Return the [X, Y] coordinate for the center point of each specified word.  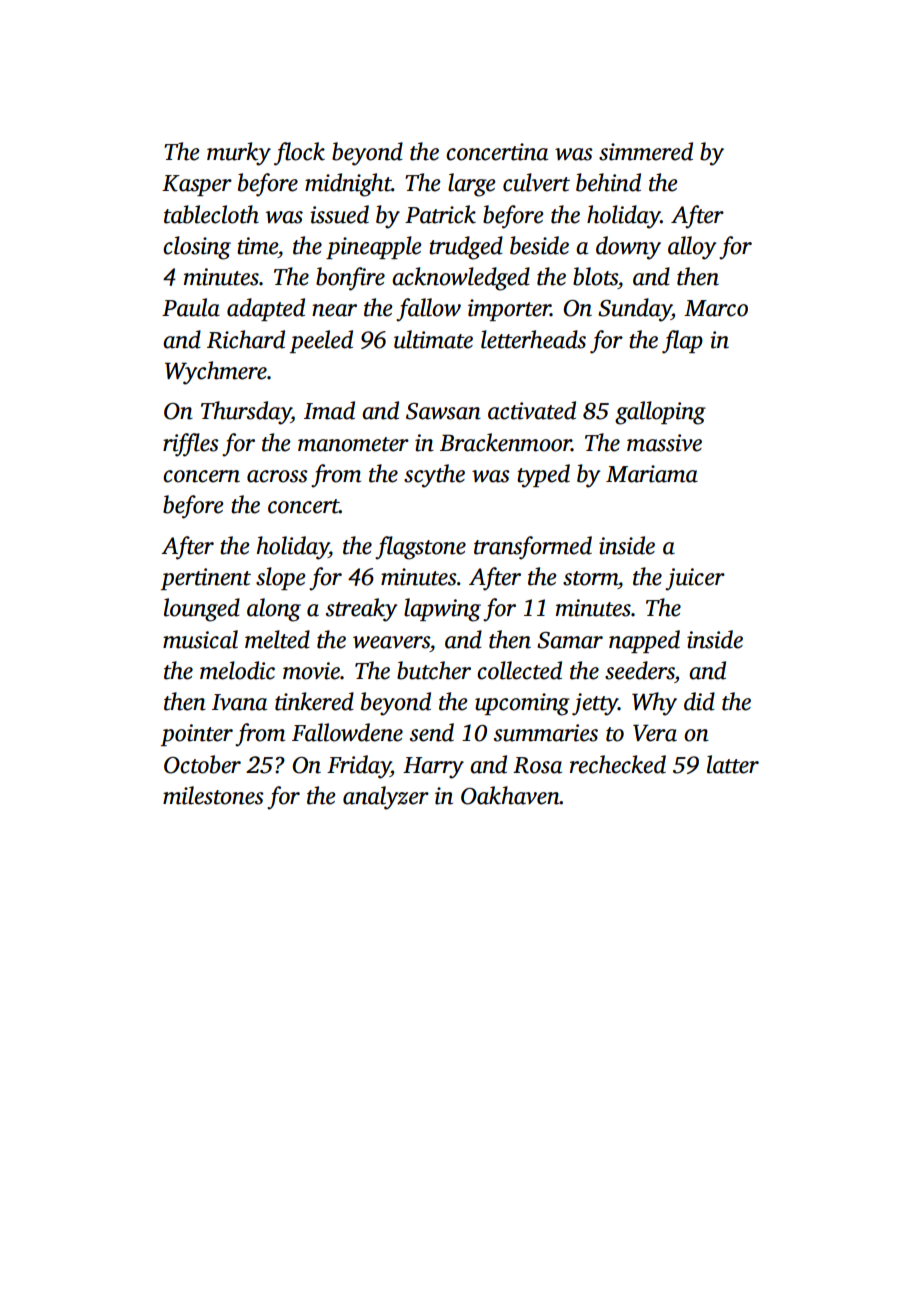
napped [644, 641]
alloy [692, 248]
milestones [213, 795]
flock [299, 154]
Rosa [537, 765]
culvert [536, 182]
